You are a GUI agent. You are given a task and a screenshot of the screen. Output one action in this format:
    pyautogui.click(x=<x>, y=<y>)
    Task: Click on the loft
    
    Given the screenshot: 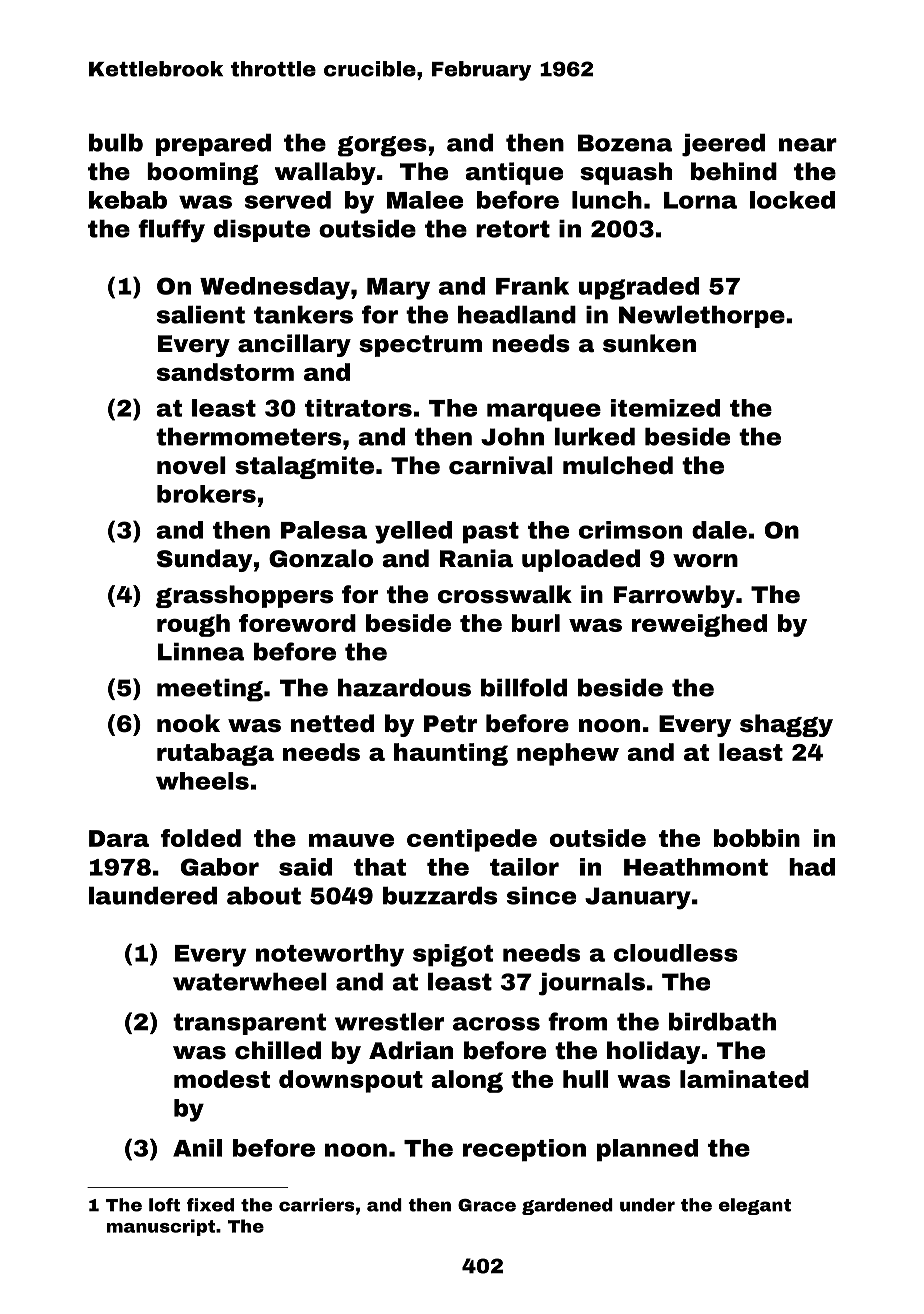 What is the action you would take?
    pyautogui.click(x=164, y=1205)
